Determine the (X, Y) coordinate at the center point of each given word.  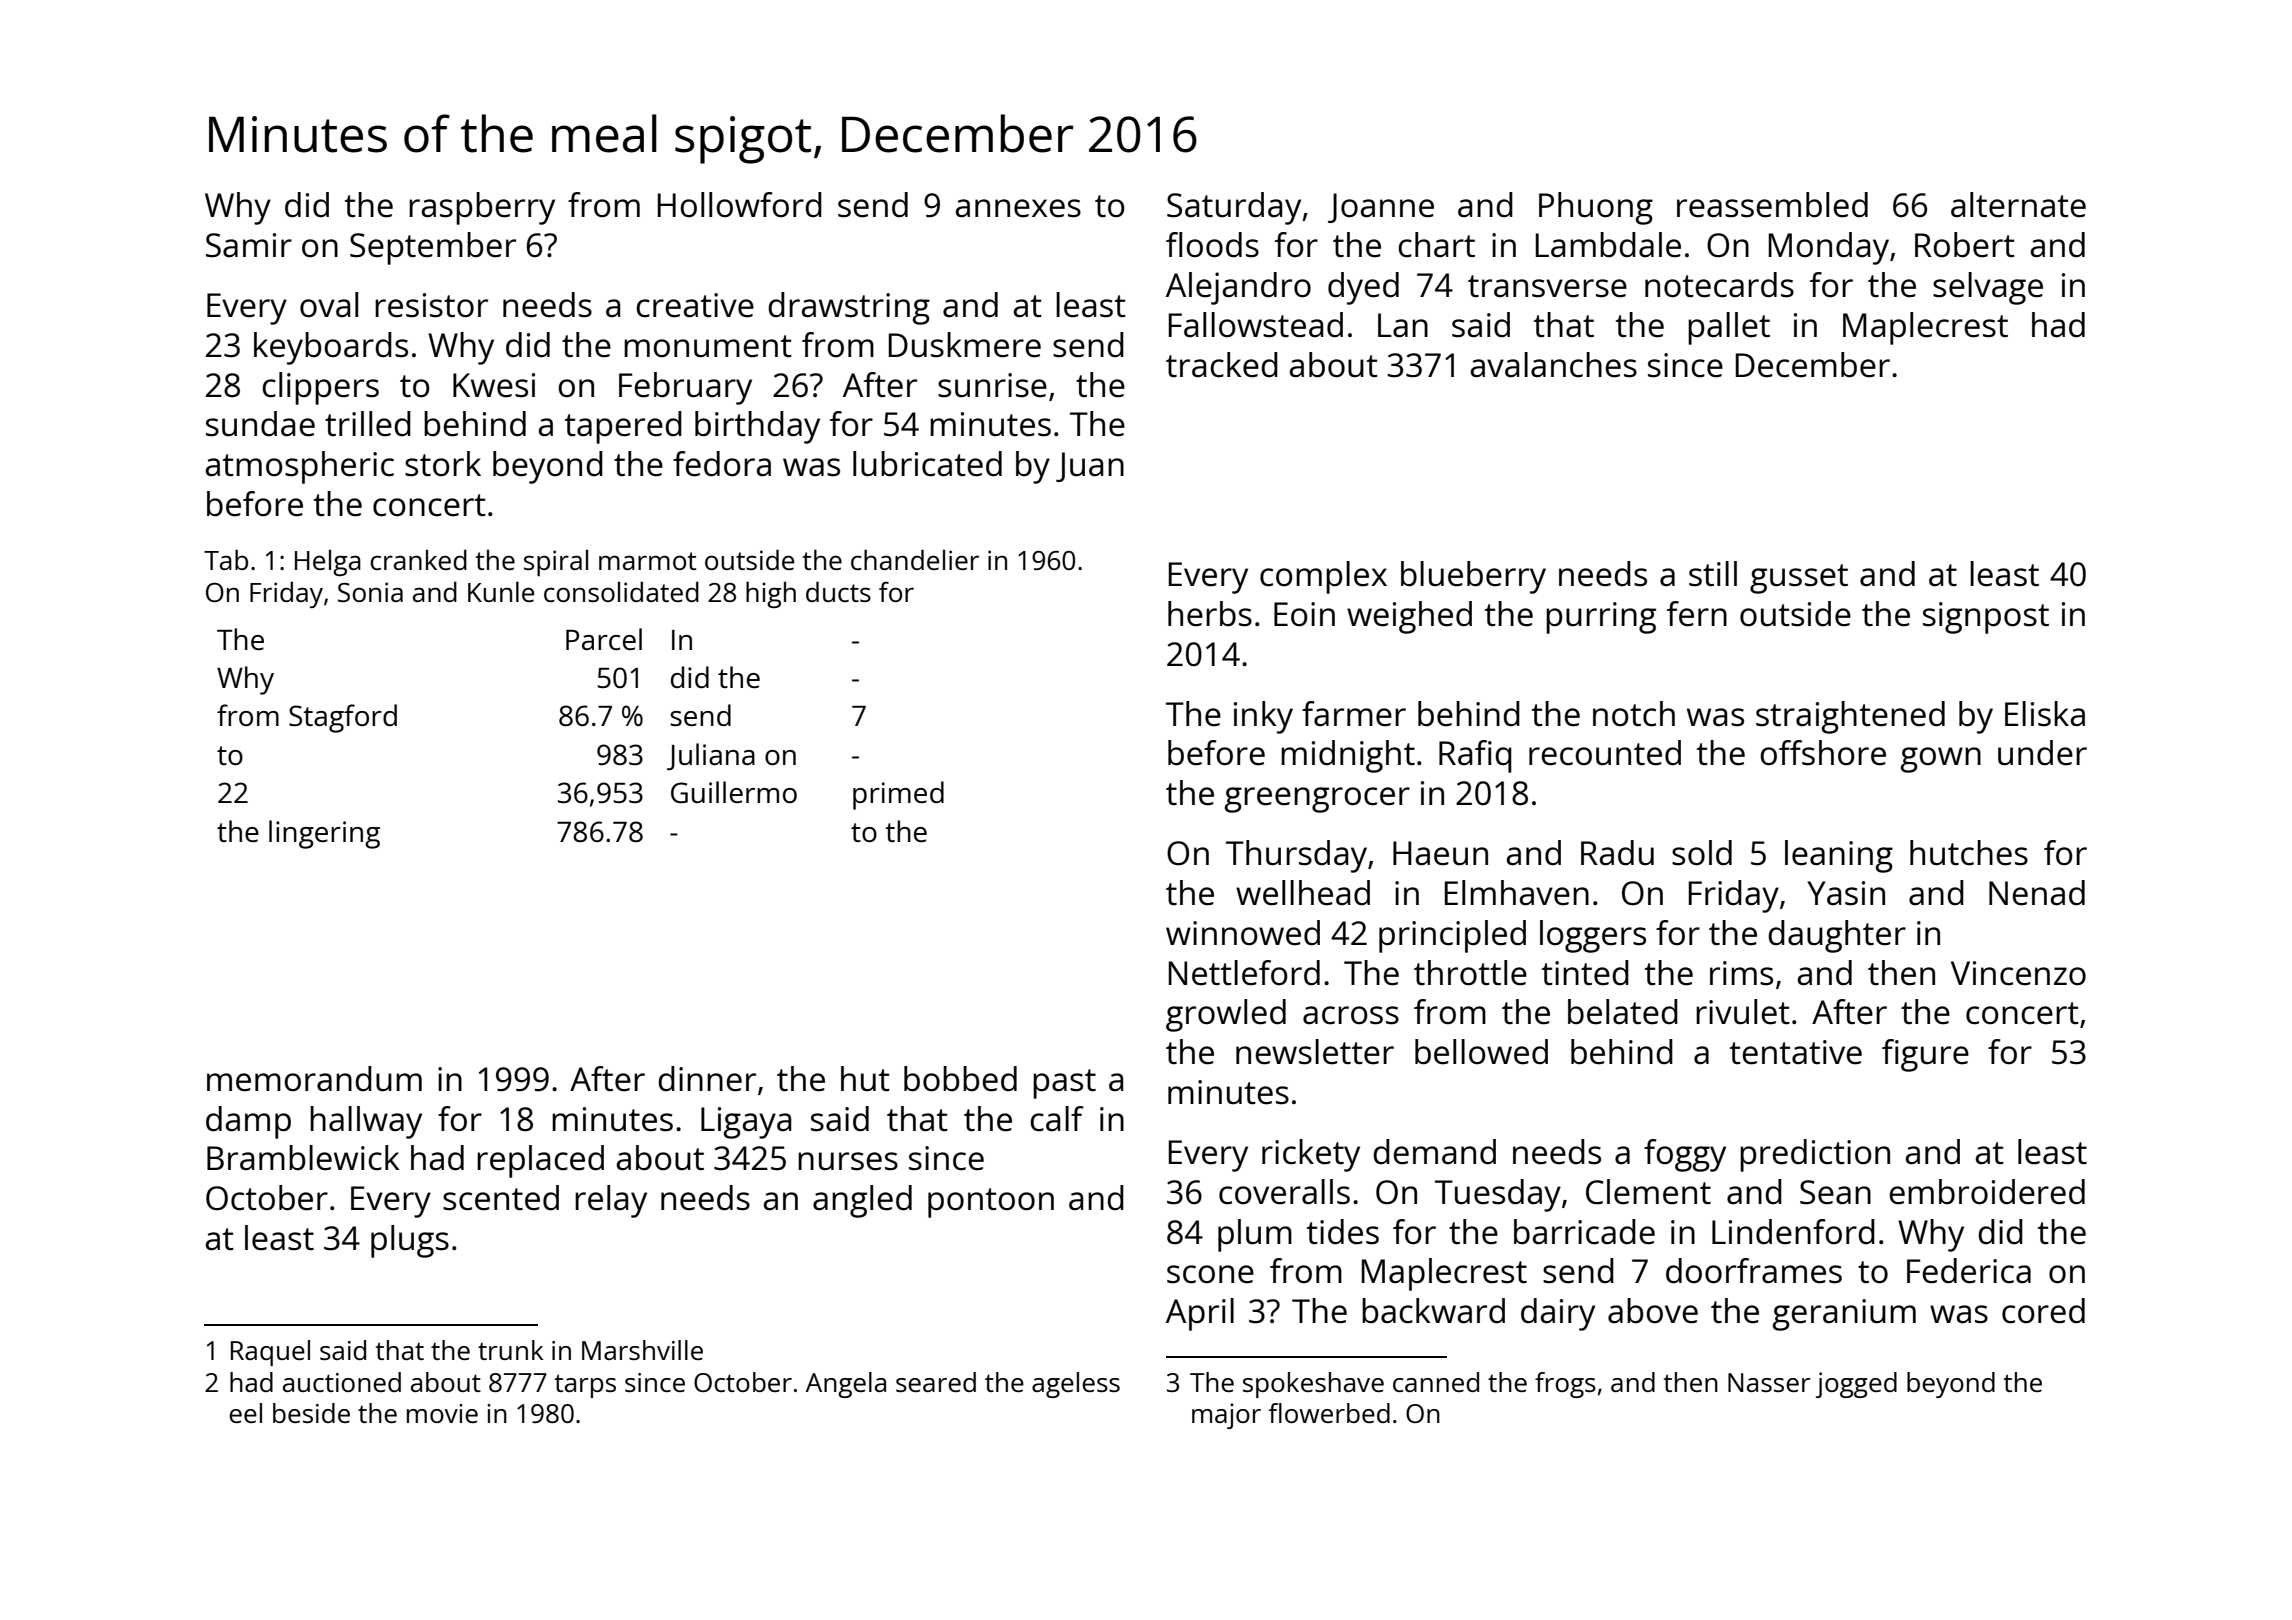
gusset (1799, 579)
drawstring (849, 308)
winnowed (1243, 933)
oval (329, 305)
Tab (226, 559)
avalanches (1554, 365)
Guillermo (734, 792)
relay (611, 1201)
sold (1702, 853)
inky (1263, 717)
